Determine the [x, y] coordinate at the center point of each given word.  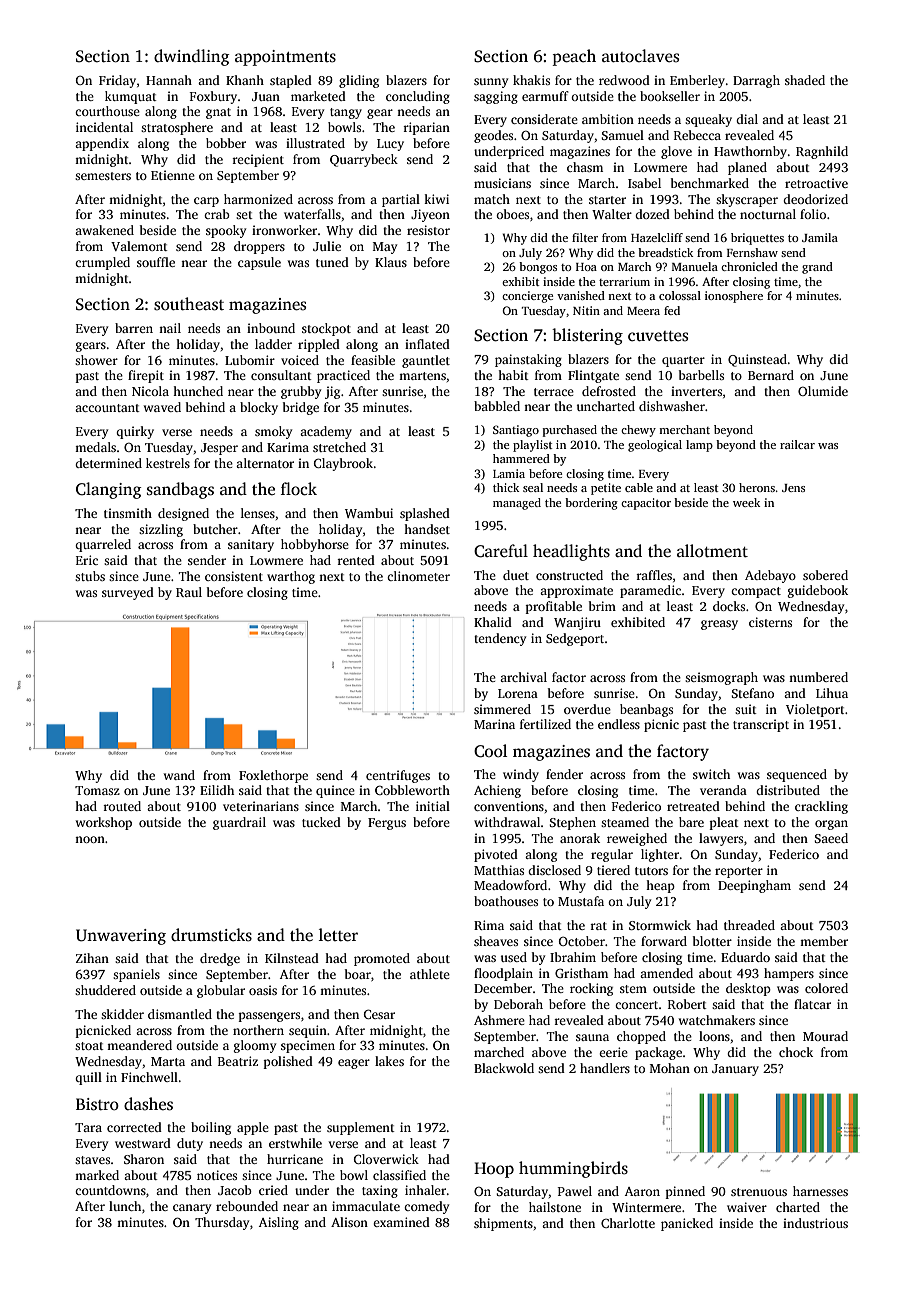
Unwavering [121, 937]
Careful [501, 551]
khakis [531, 80]
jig [332, 392]
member [824, 941]
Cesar [379, 1014]
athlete [430, 974]
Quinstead [757, 360]
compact [756, 592]
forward [664, 941]
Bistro [97, 1104]
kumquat [131, 97]
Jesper [219, 449]
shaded [805, 80]
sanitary [251, 545]
